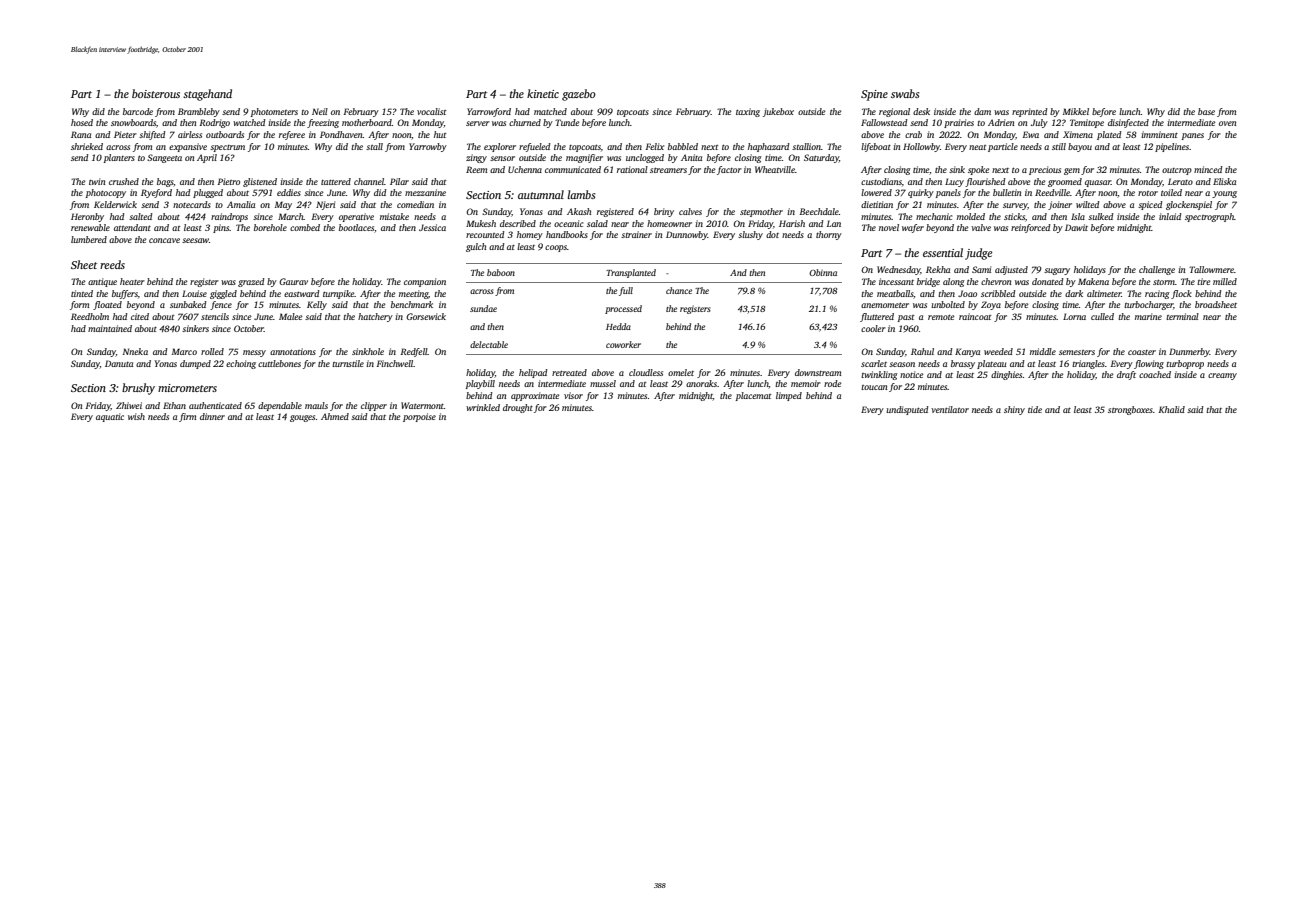 The height and width of the screenshot is (924, 1308). I want to click on gem, so click(1072, 171).
